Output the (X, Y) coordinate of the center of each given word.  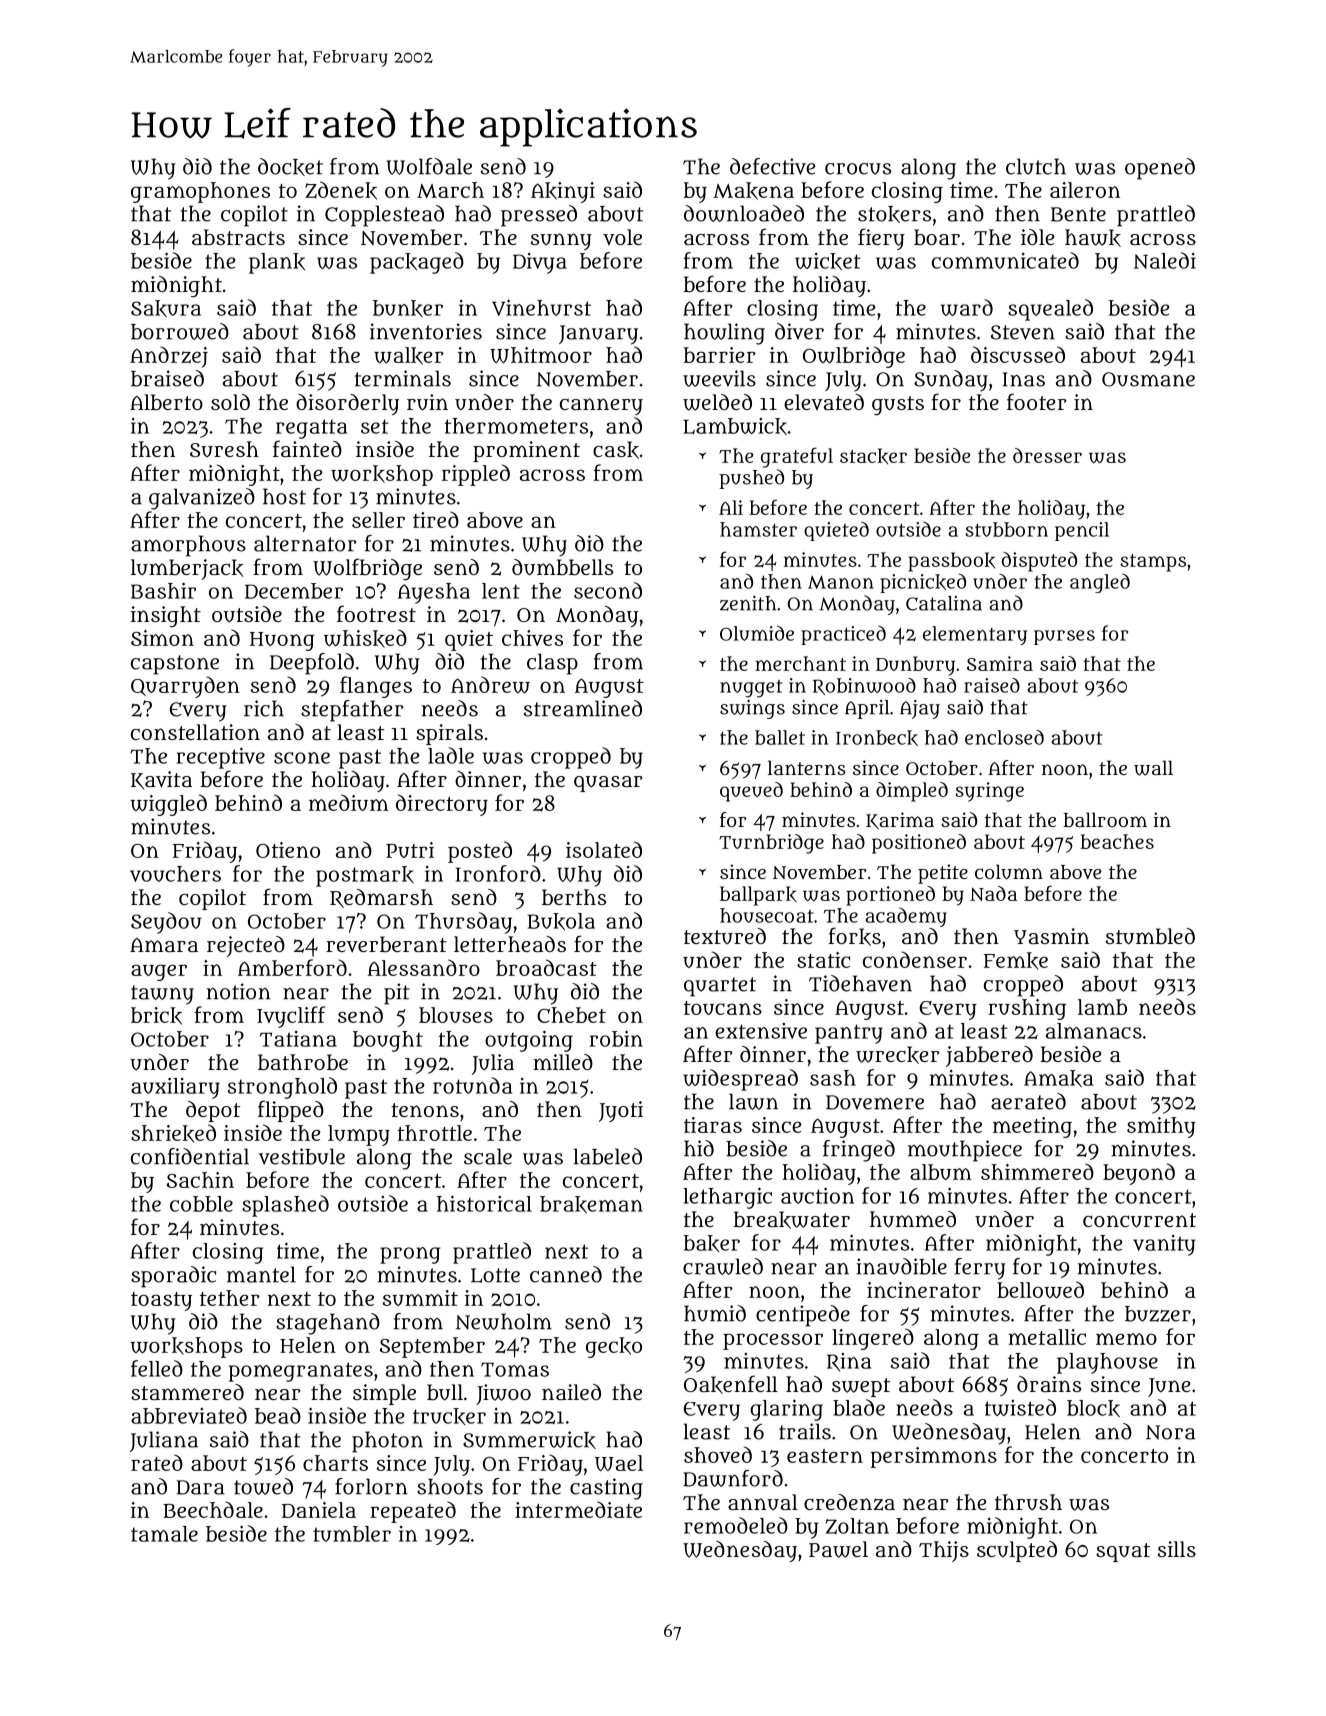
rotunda (472, 1085)
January (598, 335)
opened (1160, 169)
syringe (989, 792)
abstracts (238, 237)
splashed (285, 1206)
